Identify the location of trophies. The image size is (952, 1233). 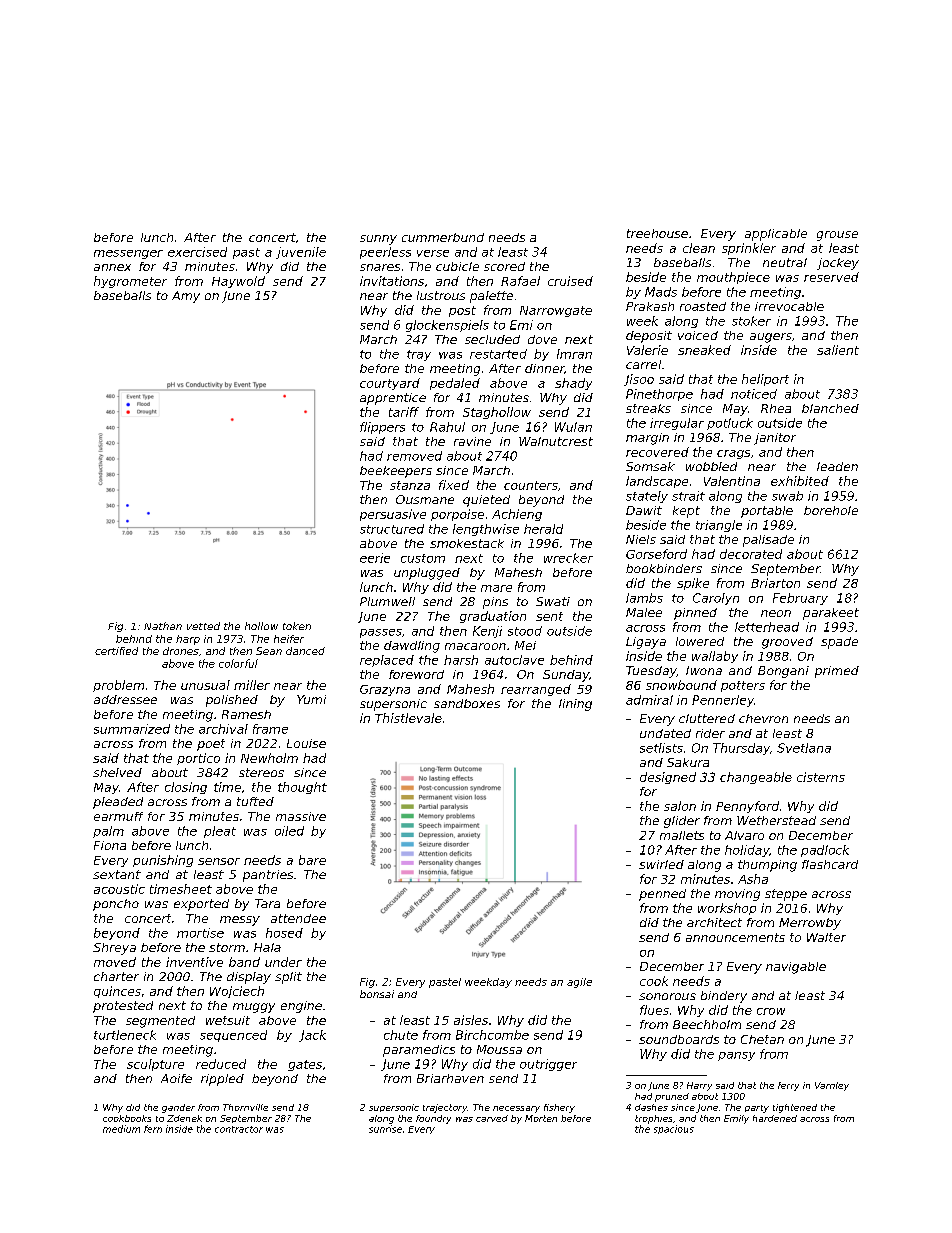
(653, 1119).
